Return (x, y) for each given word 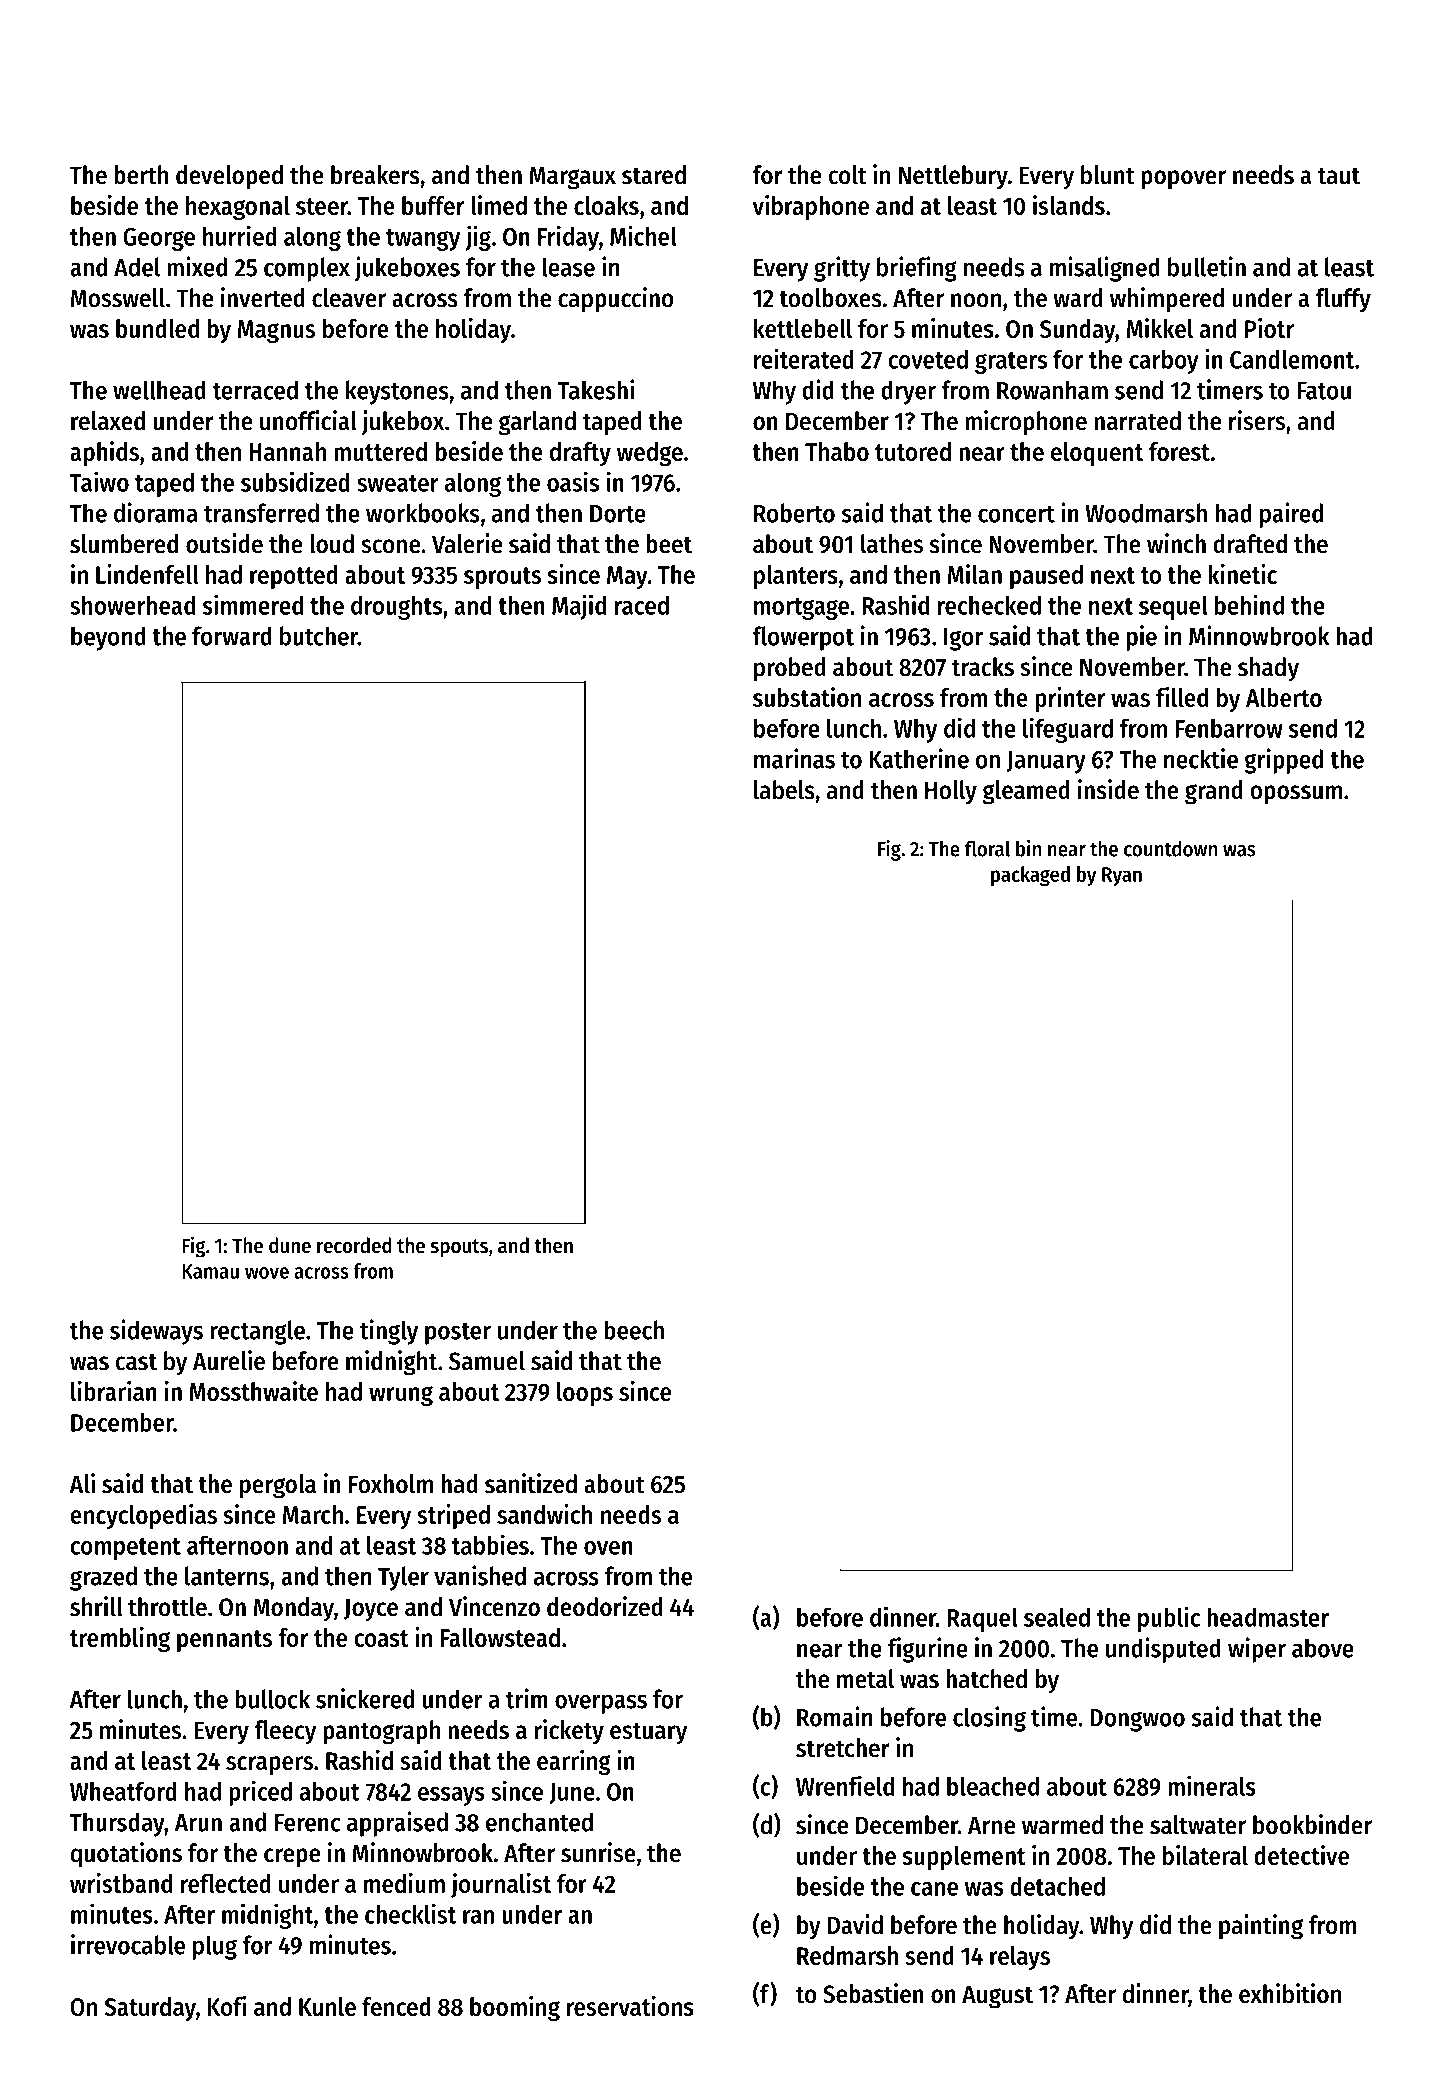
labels (784, 790)
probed (790, 669)
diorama (156, 512)
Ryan (1122, 876)
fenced (396, 2006)
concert (1016, 514)
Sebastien (873, 1993)
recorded (354, 1245)
